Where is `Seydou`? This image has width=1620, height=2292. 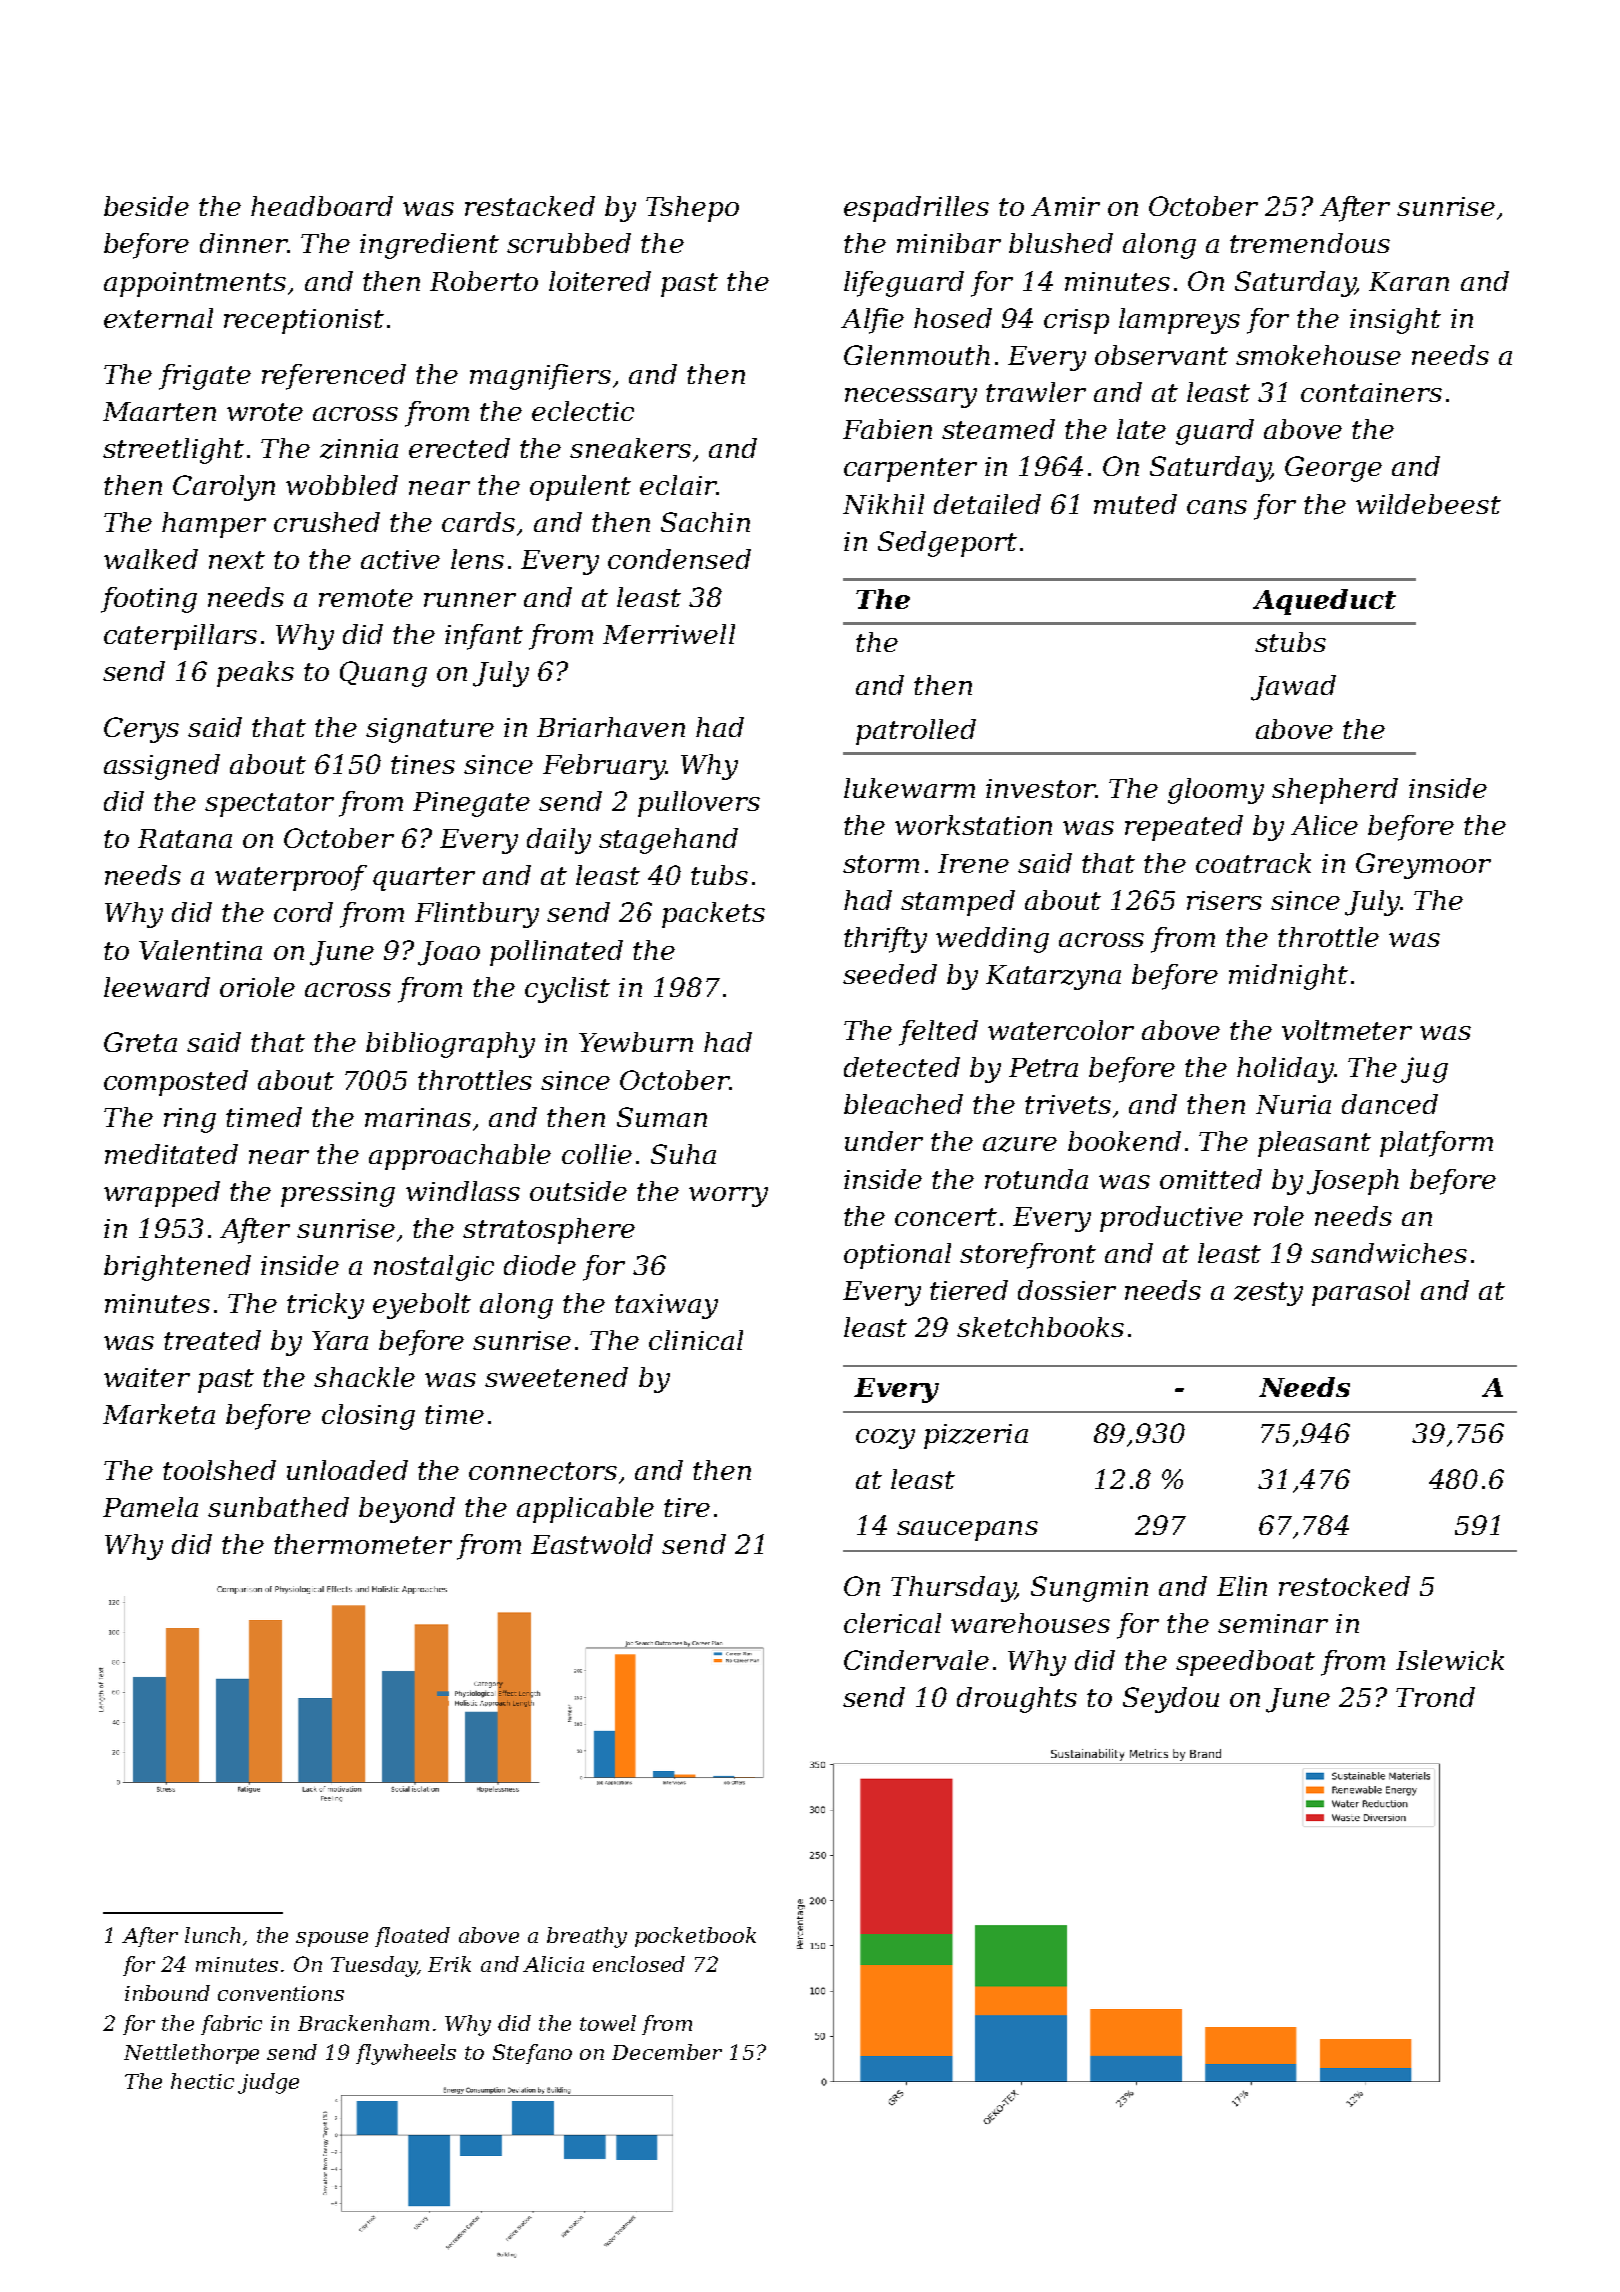
Seydou is located at coordinates (1171, 1700).
